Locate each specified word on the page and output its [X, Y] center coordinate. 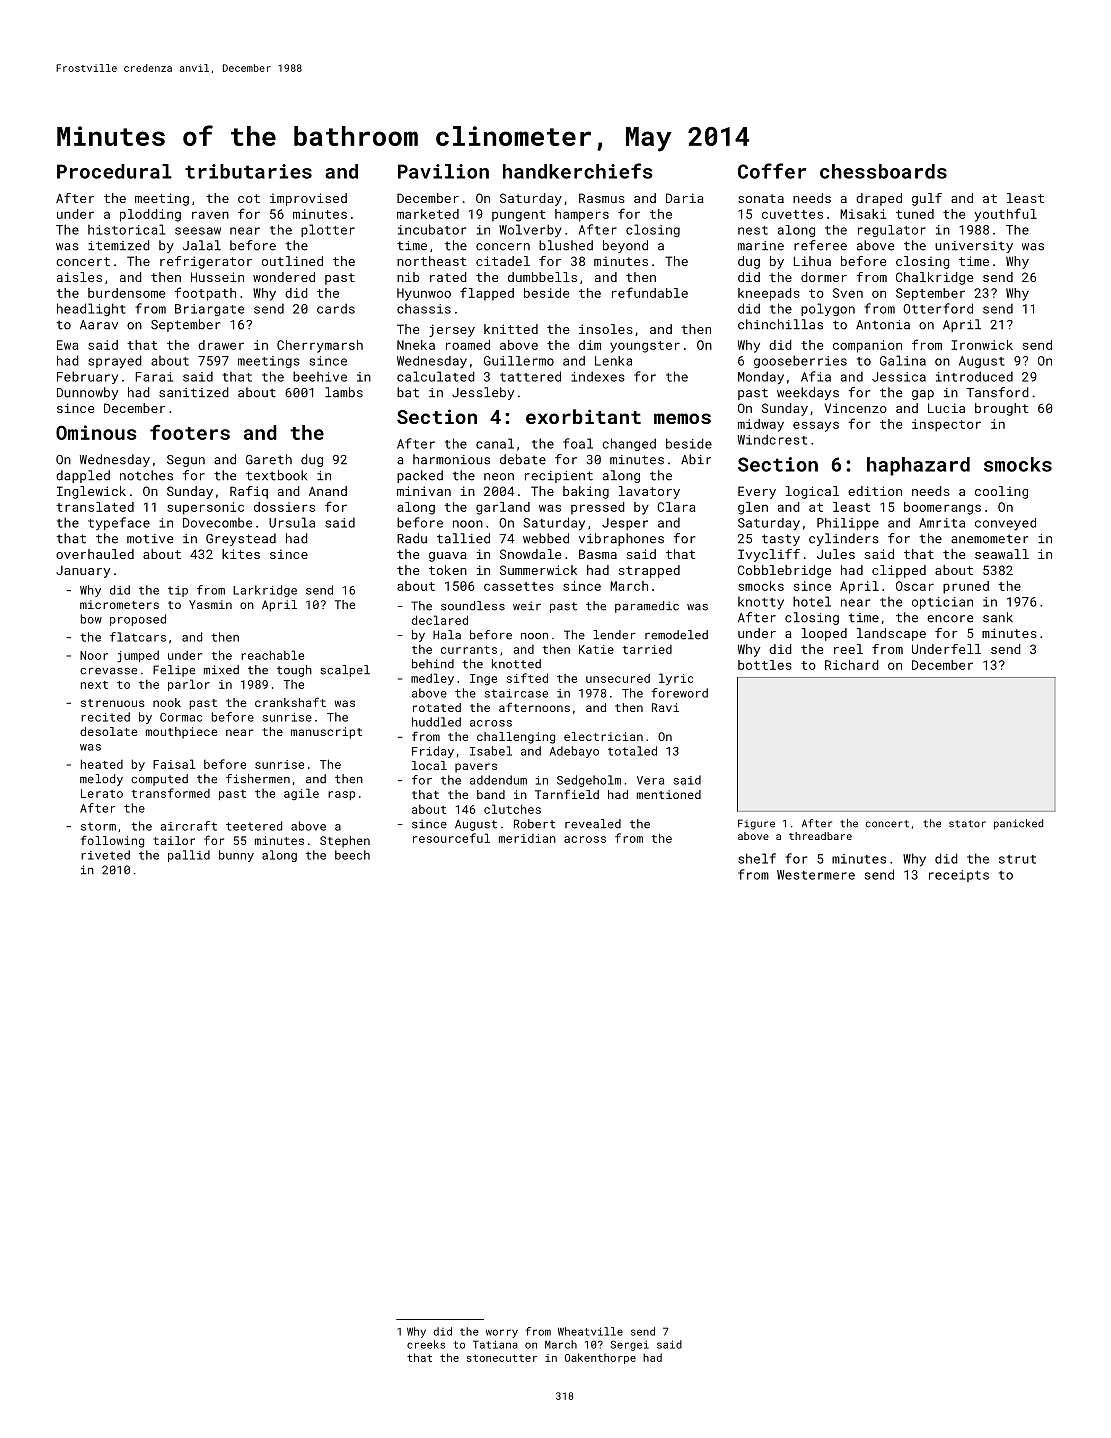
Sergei [630, 1345]
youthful [1006, 215]
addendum [498, 780]
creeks [426, 1344]
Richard [852, 665]
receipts [959, 876]
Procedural [114, 171]
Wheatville [590, 1331]
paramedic [647, 607]
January [83, 571]
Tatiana [495, 1344]
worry [502, 1333]
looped [824, 634]
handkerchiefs [578, 171]
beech [352, 855]
